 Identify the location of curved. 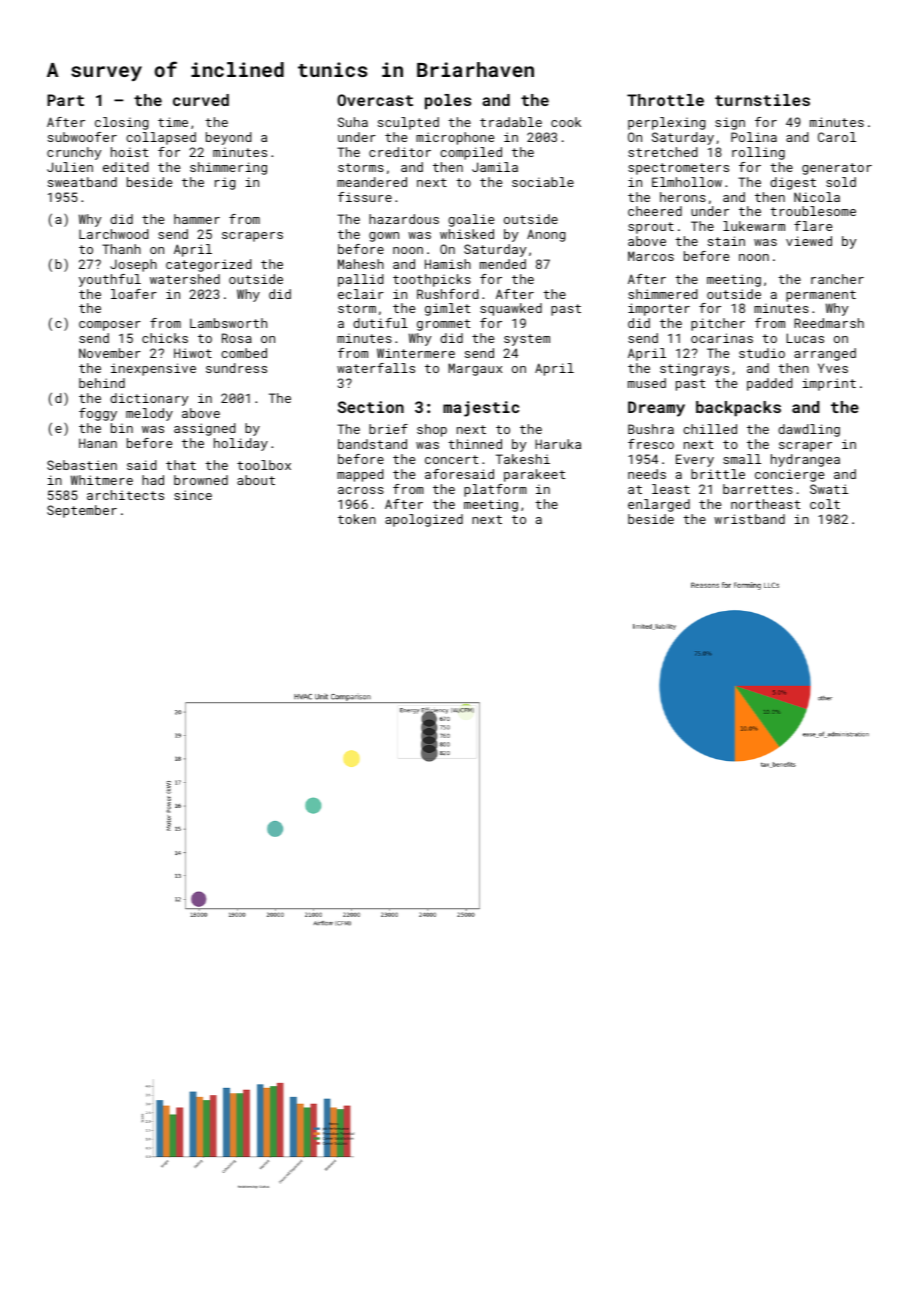
(201, 100).
